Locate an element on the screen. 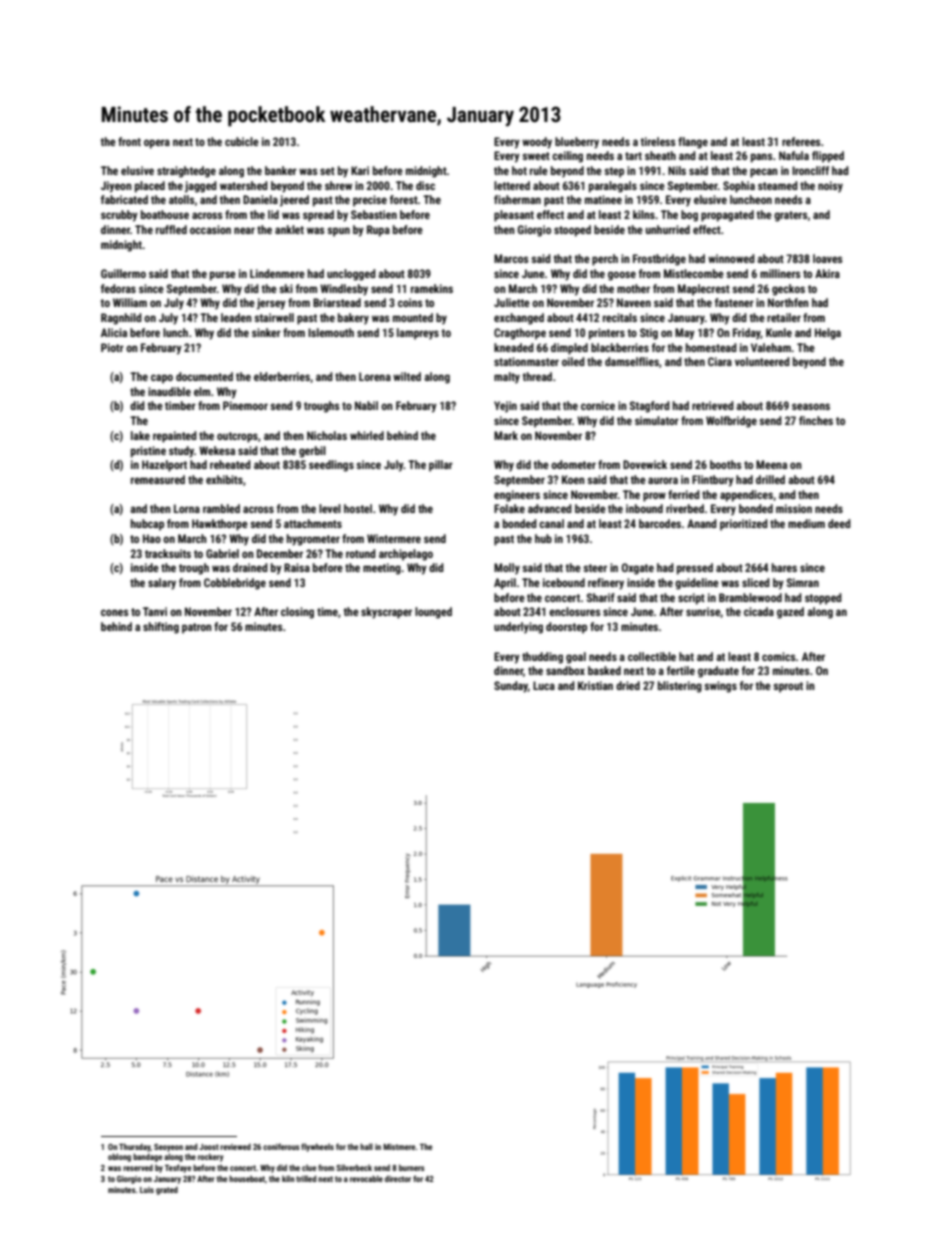  steamed is located at coordinates (778, 185).
